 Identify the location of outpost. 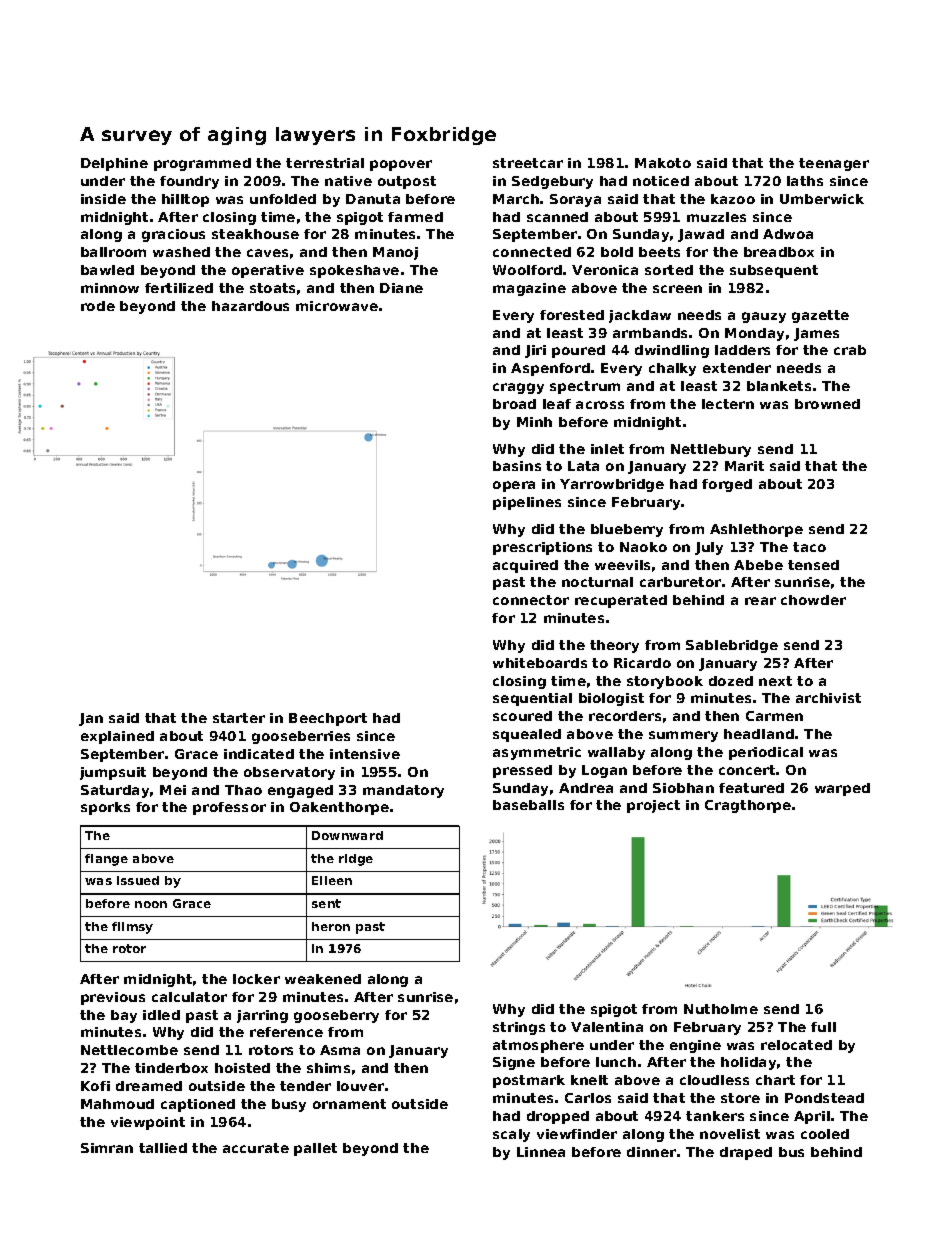
(407, 182).
